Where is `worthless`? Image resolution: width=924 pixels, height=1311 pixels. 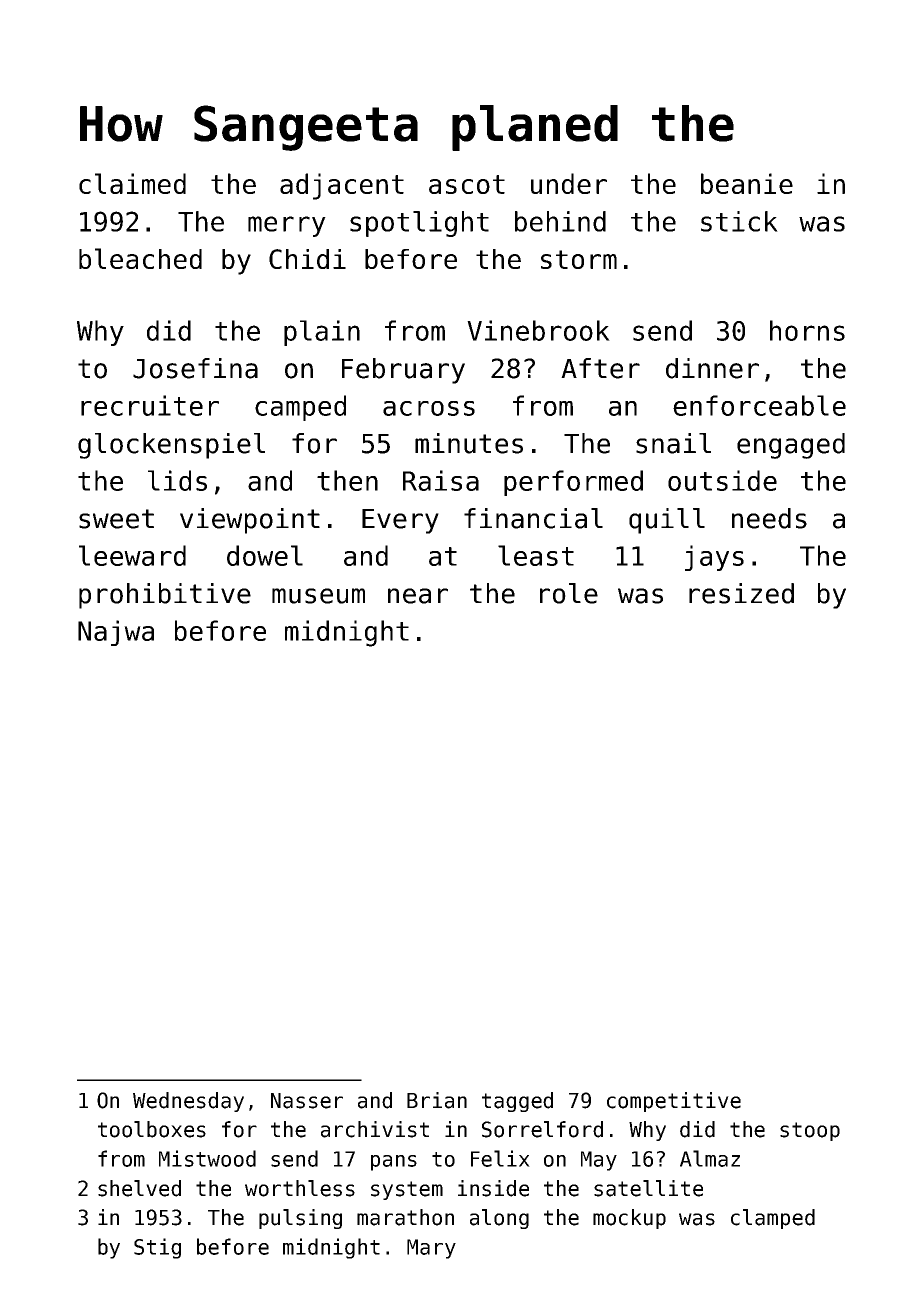
worthless is located at coordinates (300, 1188).
